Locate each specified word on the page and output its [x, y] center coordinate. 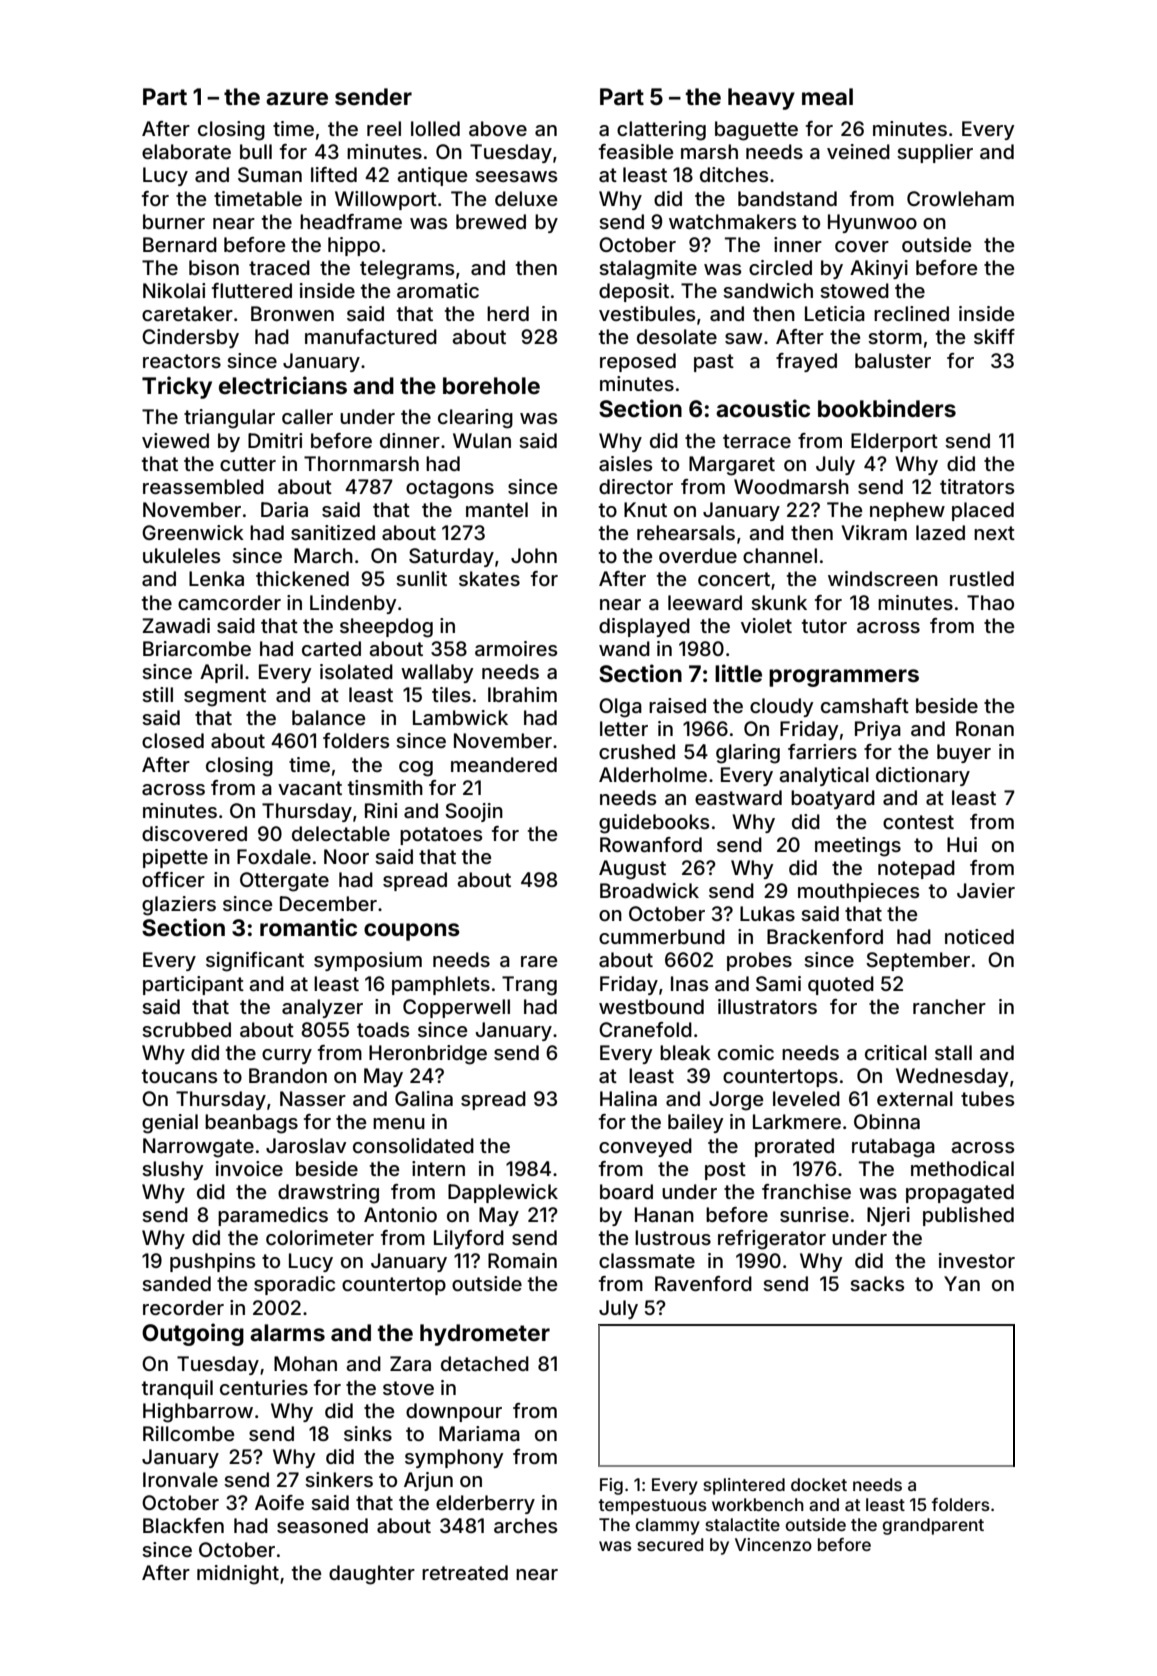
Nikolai [174, 291]
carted [331, 648]
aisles [625, 463]
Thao [990, 602]
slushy [173, 1170]
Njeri [888, 1216]
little [738, 673]
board [626, 1192]
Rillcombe [188, 1433]
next [994, 533]
